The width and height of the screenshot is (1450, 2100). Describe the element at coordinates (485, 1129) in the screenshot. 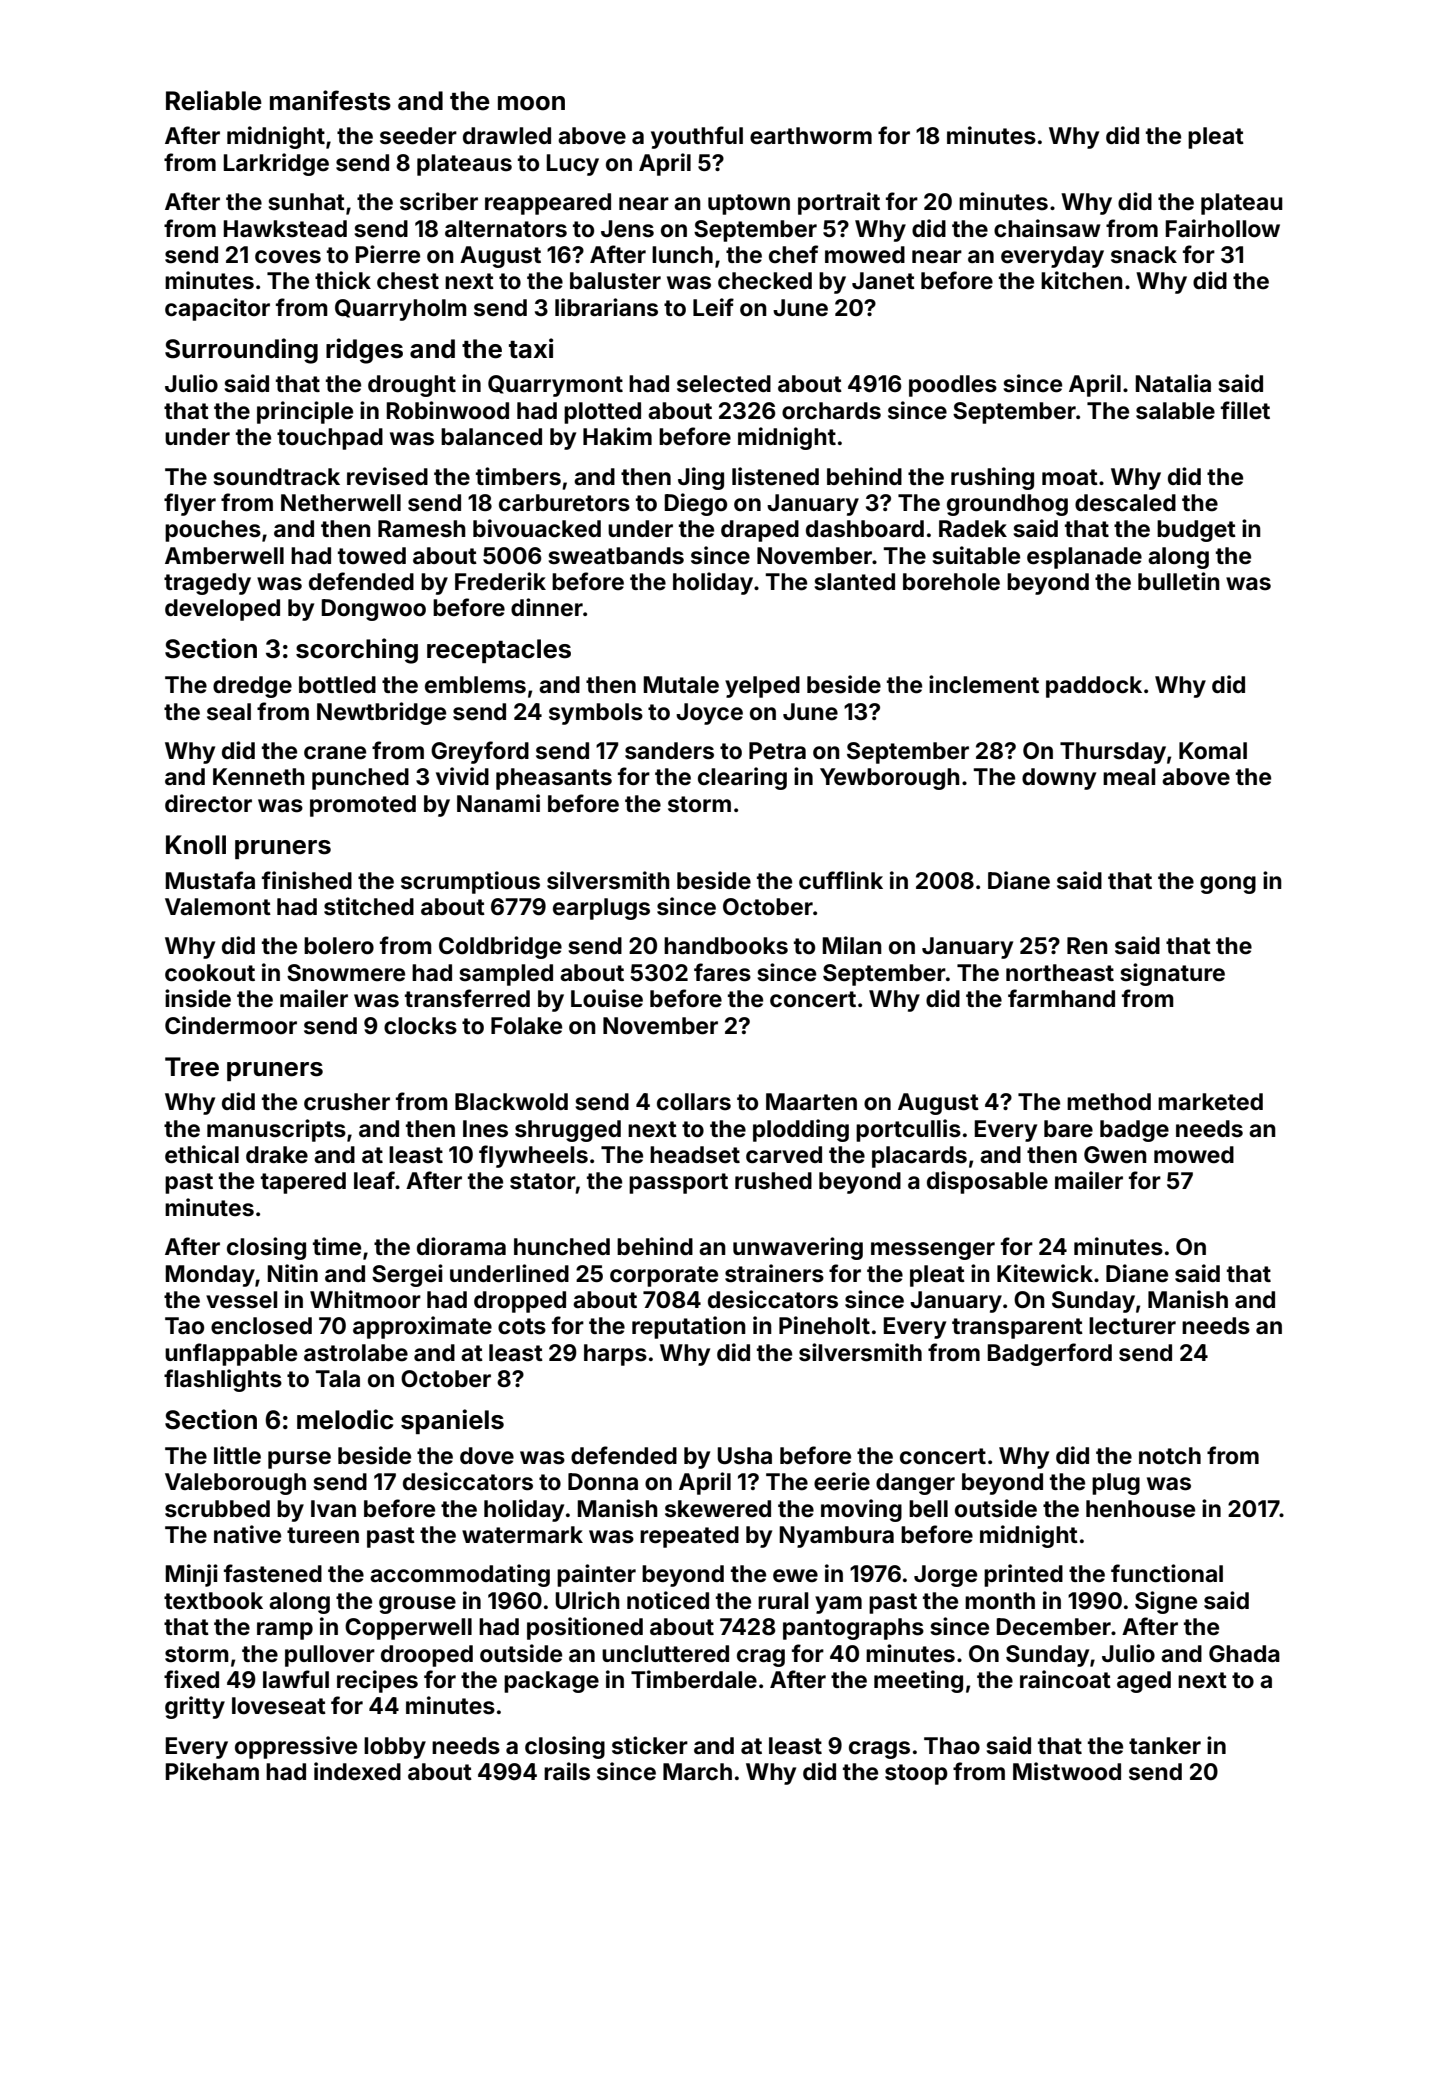

I see `Ines` at that location.
